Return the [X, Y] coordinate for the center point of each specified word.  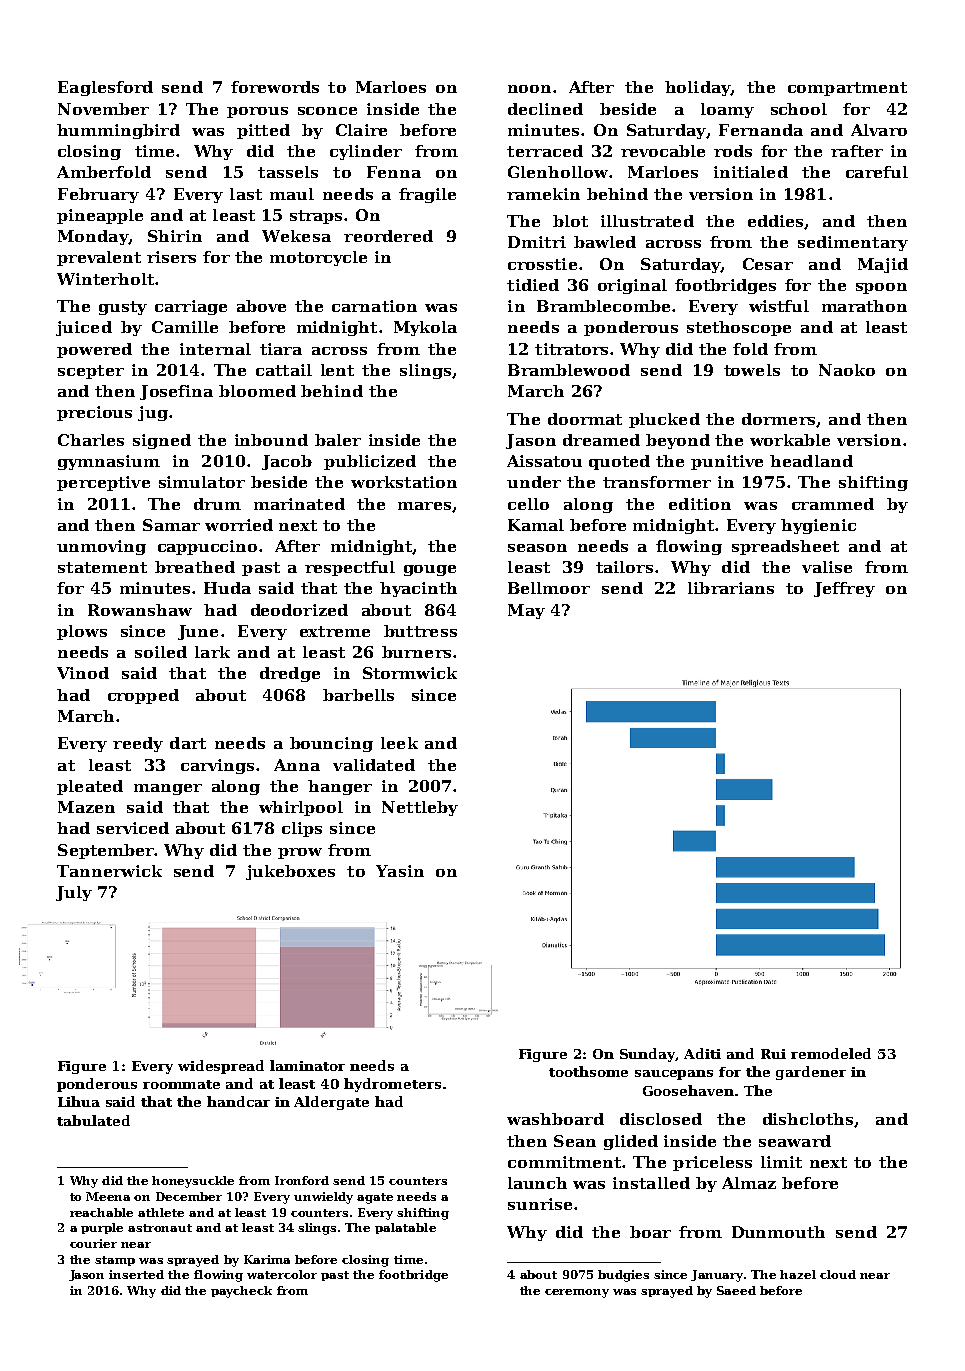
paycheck [241, 1292]
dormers [778, 419]
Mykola [425, 328]
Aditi [702, 1053]
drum [217, 504]
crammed [833, 504]
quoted [619, 462]
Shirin [175, 236]
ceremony [577, 1293]
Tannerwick [109, 871]
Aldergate [331, 1103]
